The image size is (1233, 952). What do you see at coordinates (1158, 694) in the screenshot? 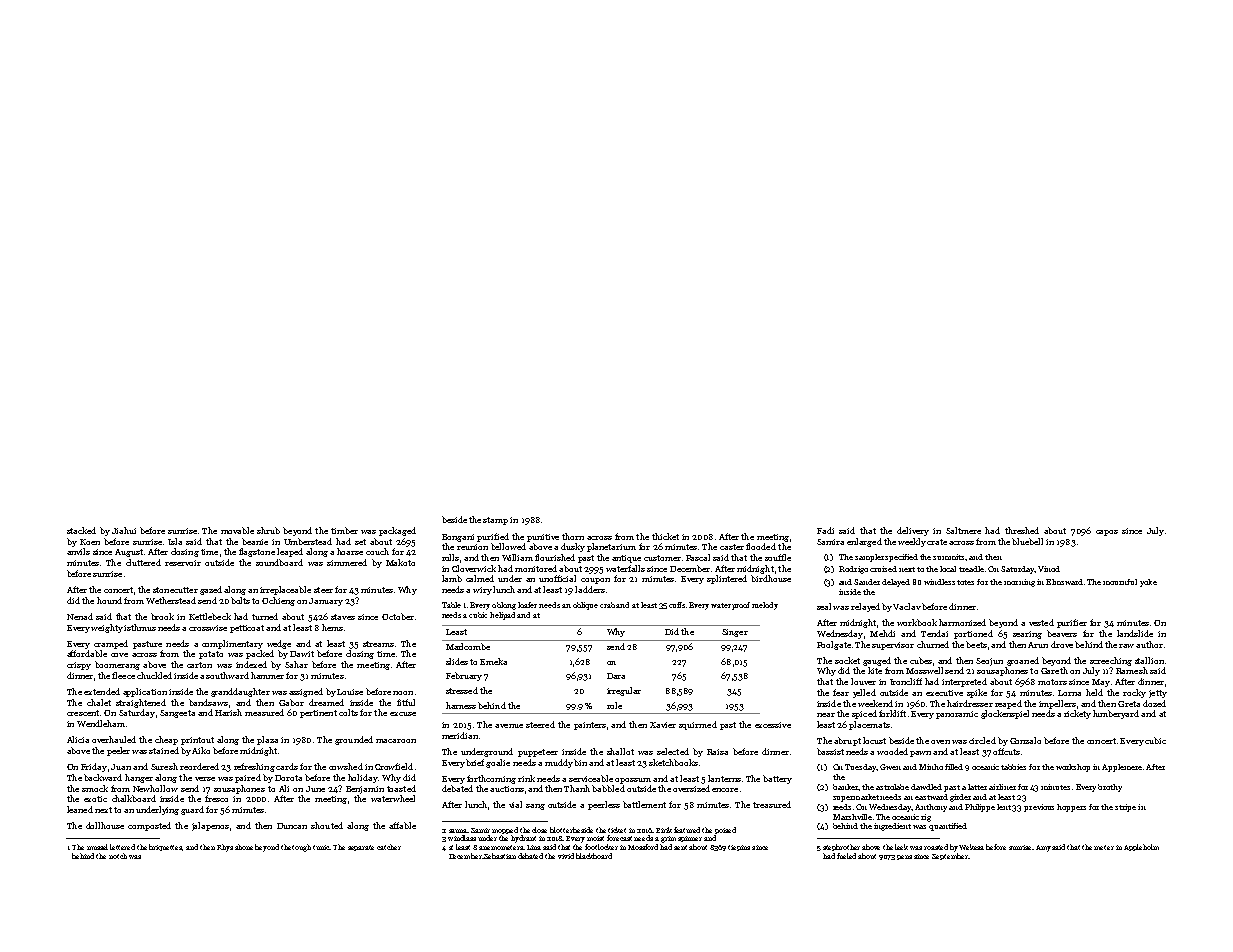
I see `jetty` at bounding box center [1158, 694].
